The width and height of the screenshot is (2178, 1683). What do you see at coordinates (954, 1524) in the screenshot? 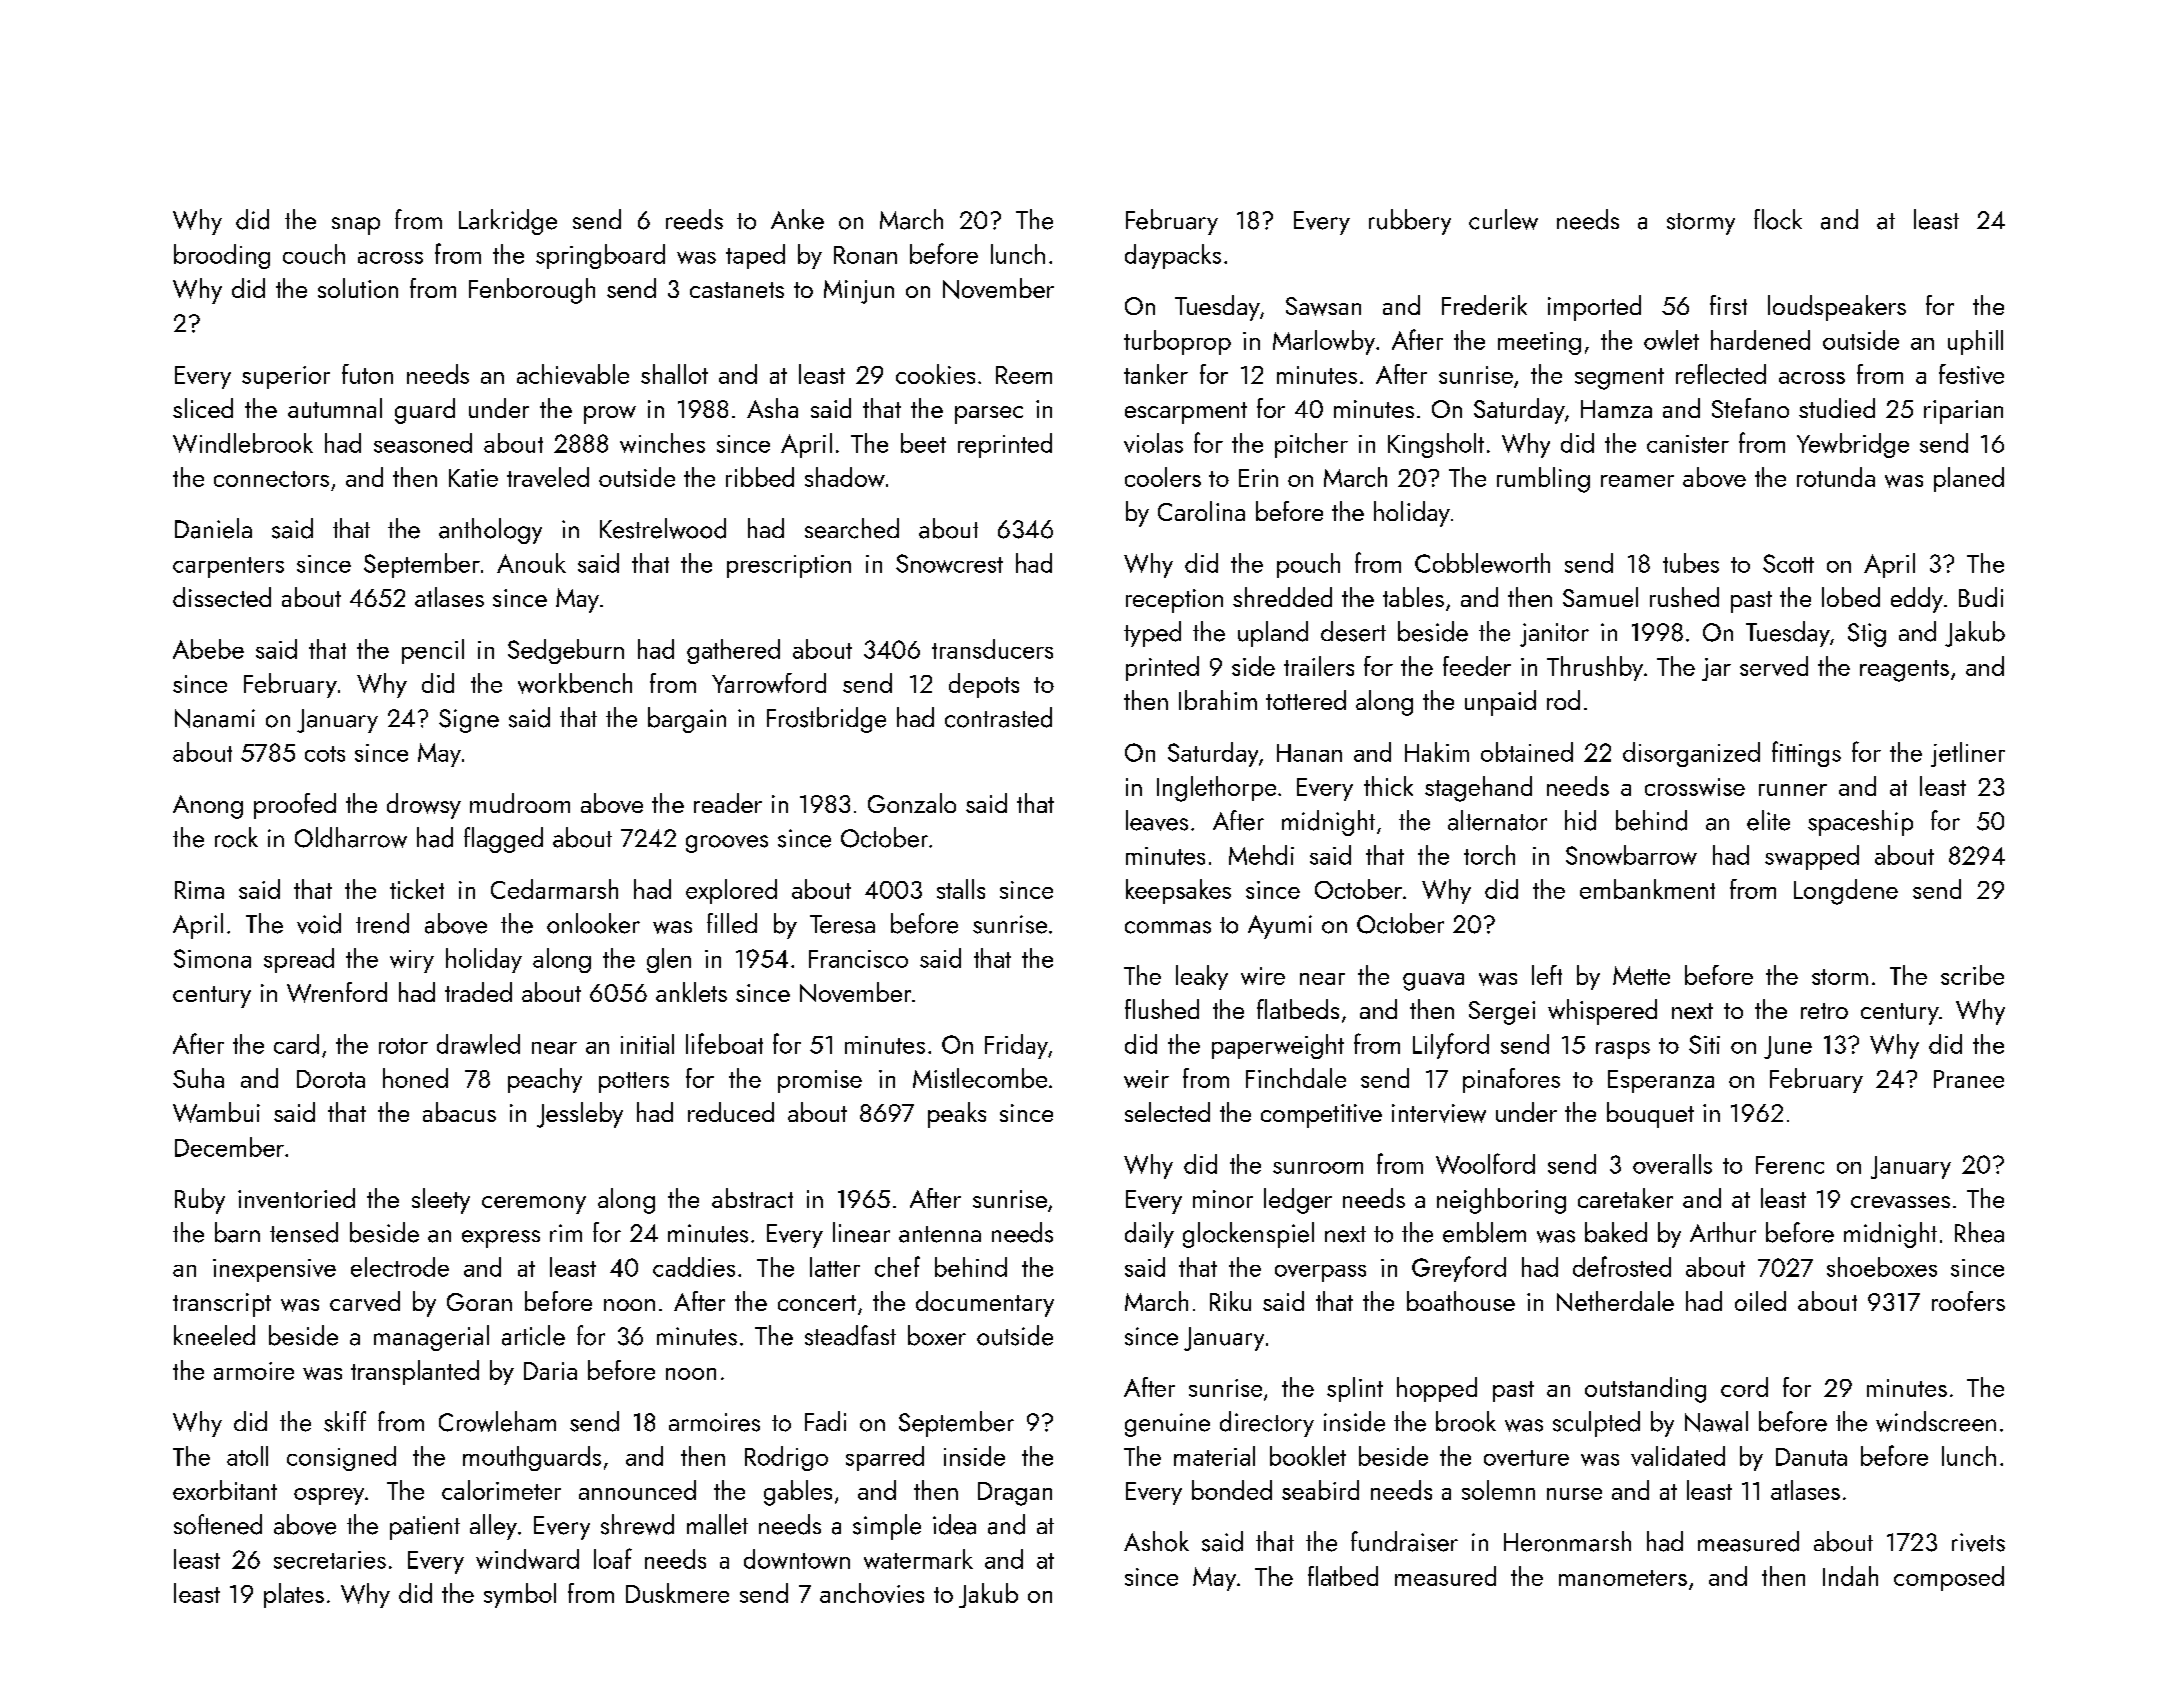
I see `idea` at bounding box center [954, 1524].
